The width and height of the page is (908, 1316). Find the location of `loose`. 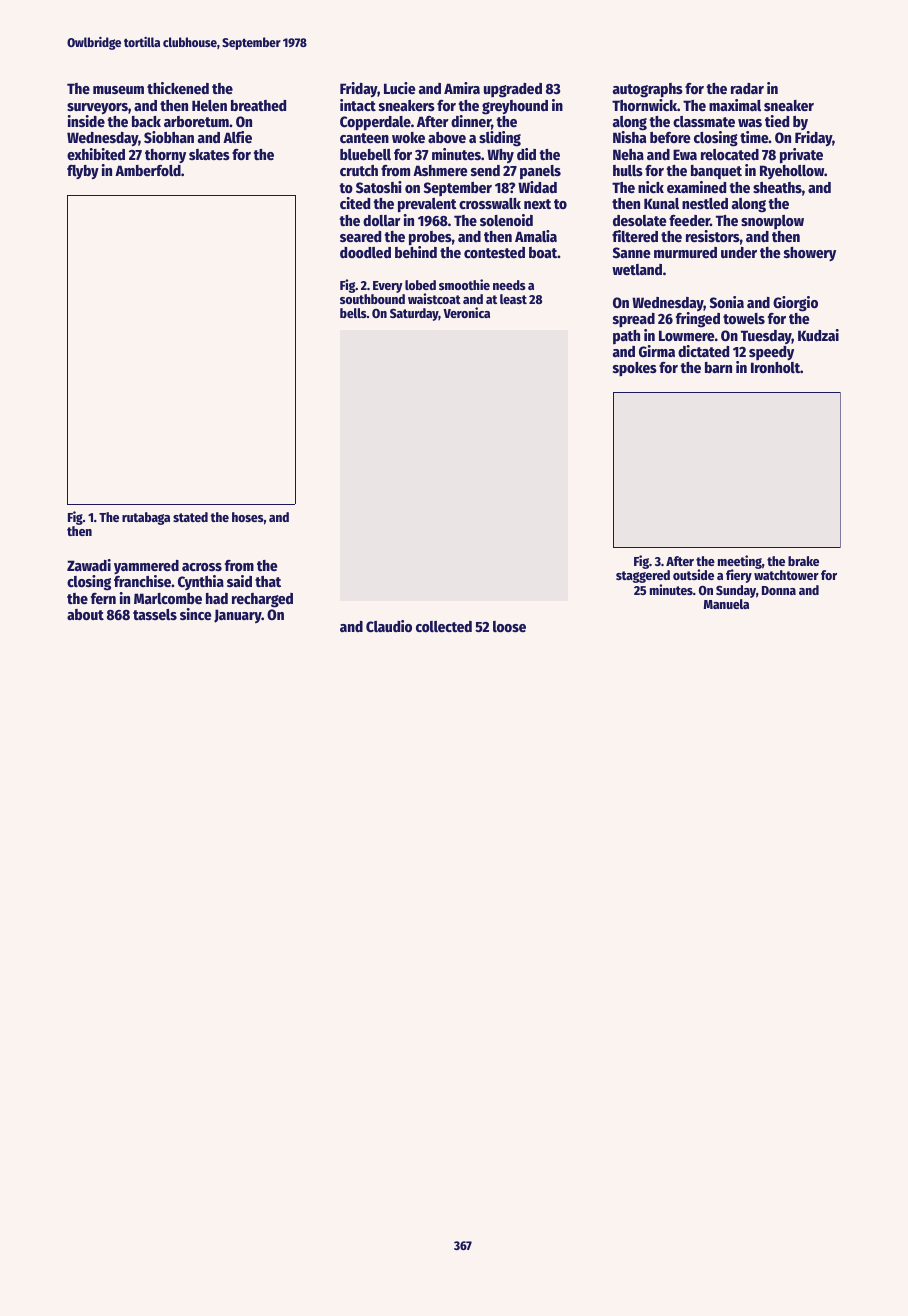

loose is located at coordinates (509, 626).
